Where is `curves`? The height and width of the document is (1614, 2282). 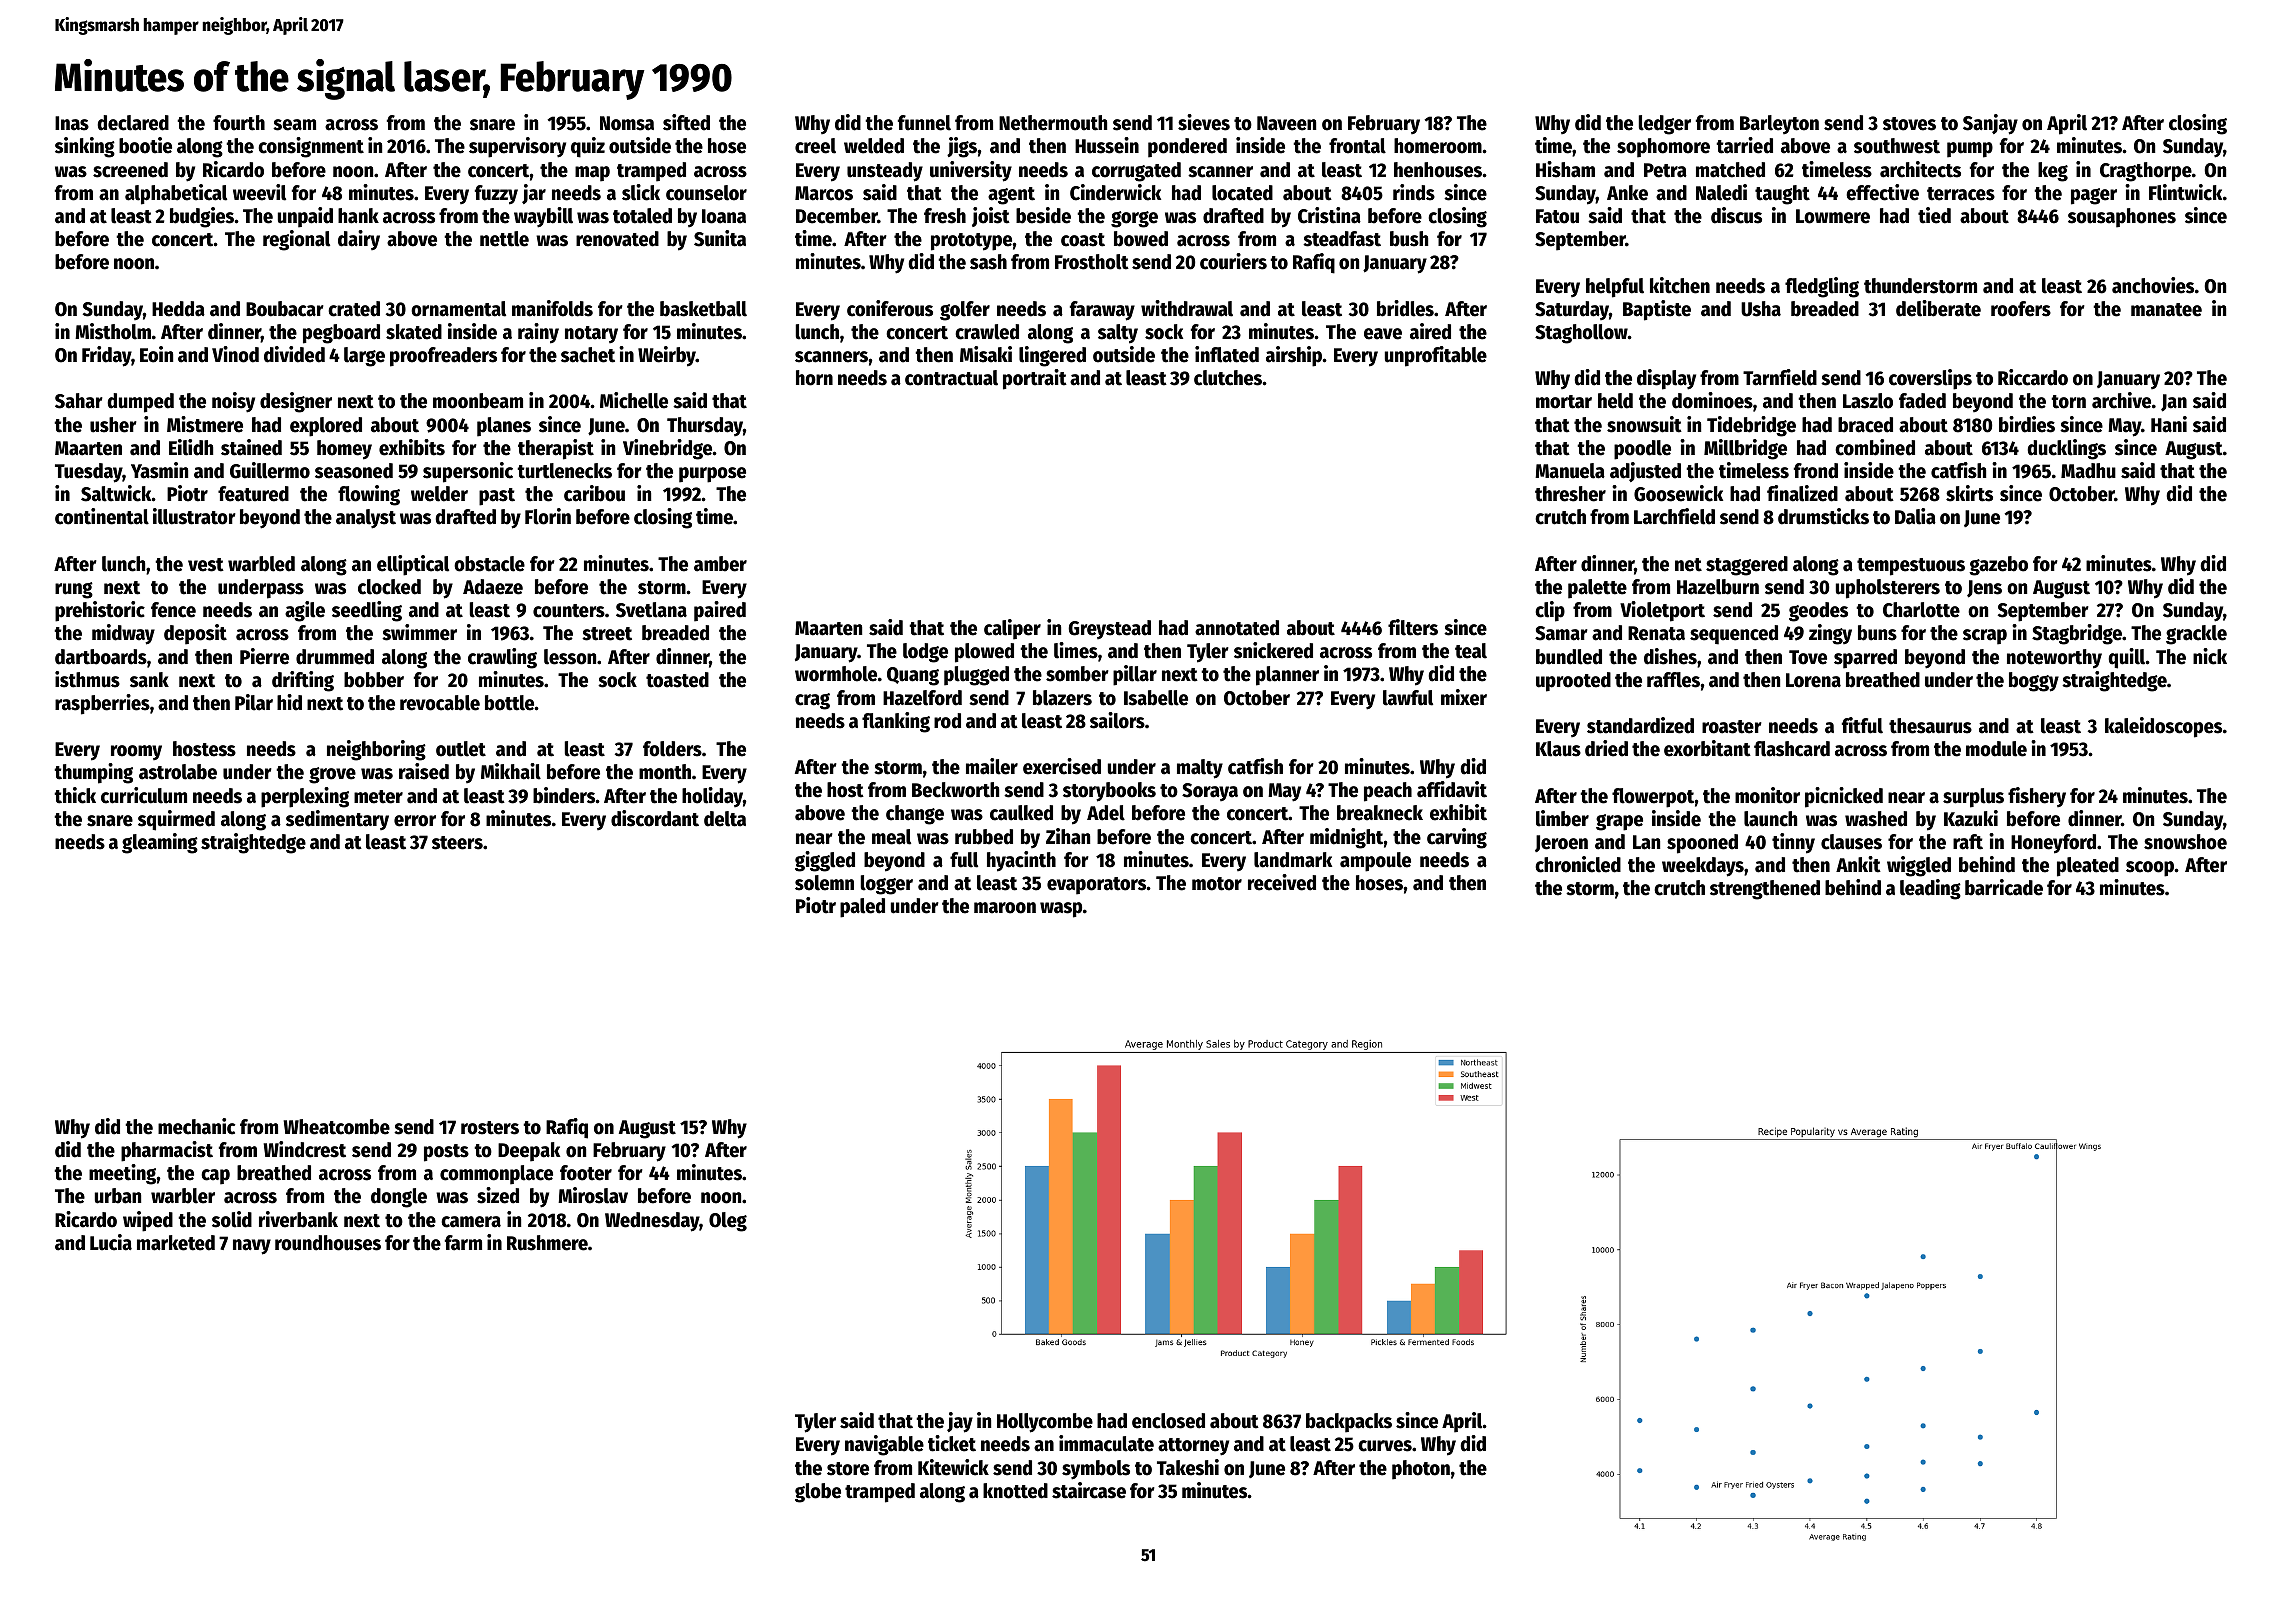 curves is located at coordinates (1385, 1446).
